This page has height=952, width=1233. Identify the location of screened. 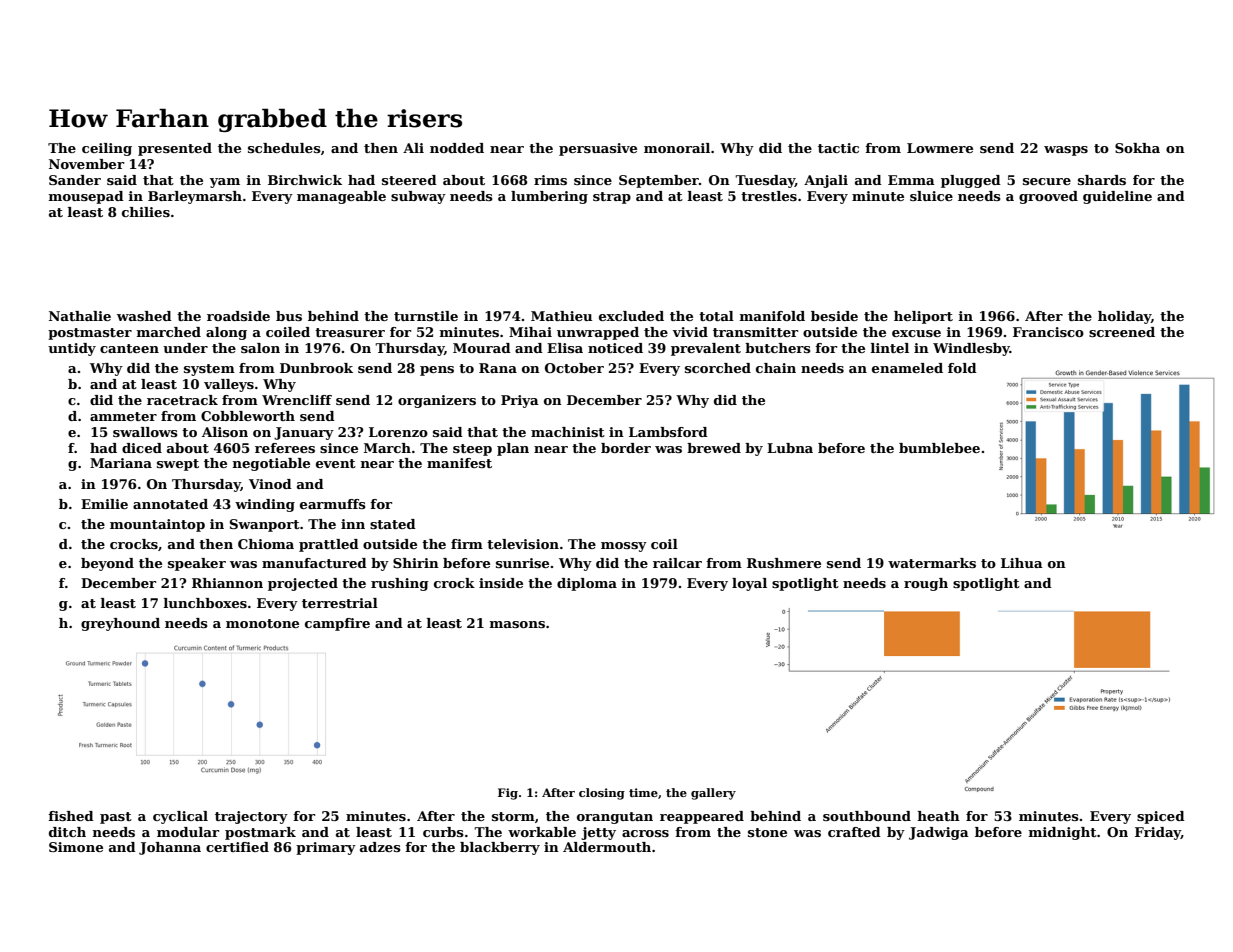
(1122, 332).
